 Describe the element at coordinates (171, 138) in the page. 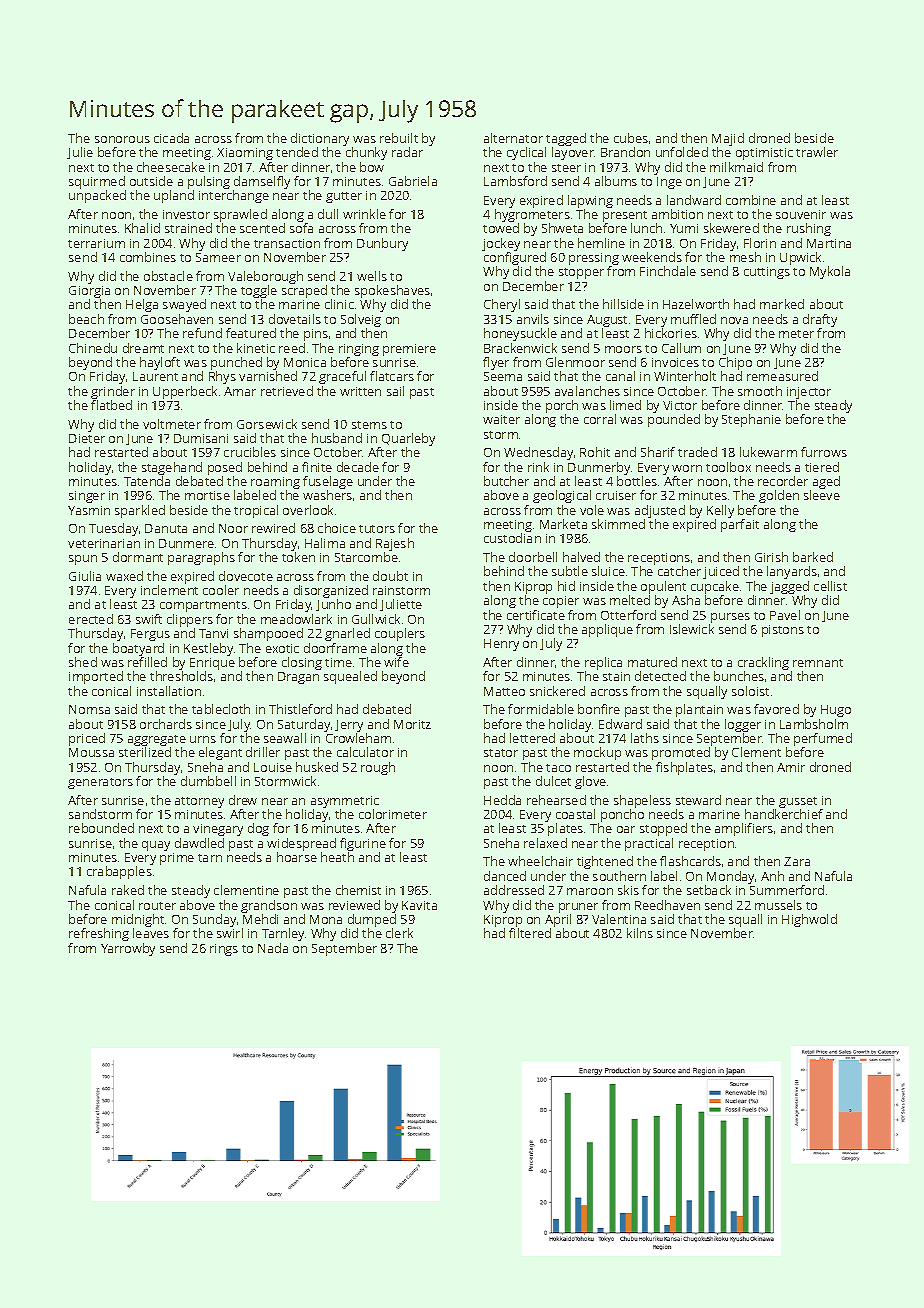

I see `cicada` at that location.
